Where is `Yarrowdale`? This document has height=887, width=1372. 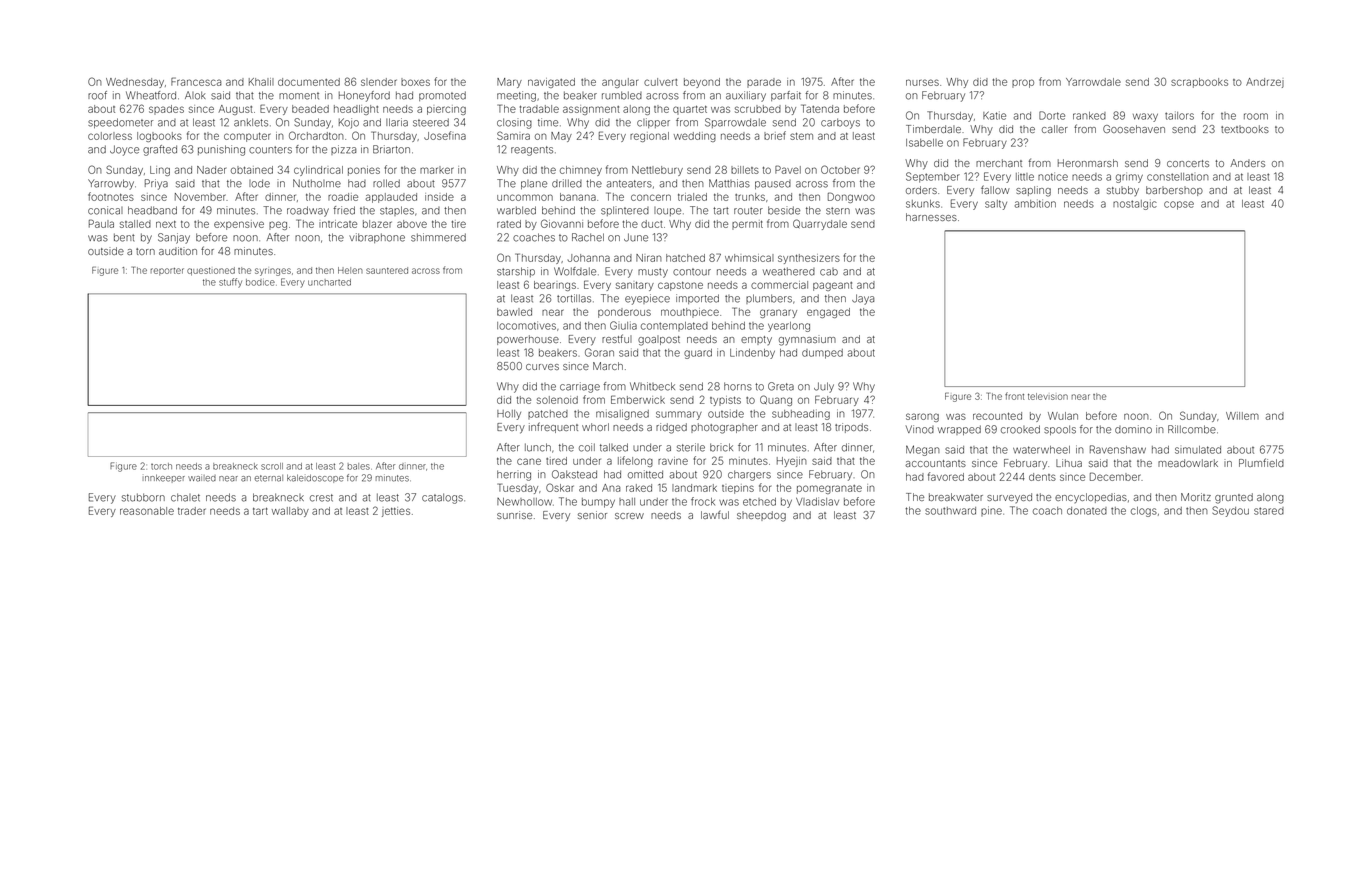
Yarrowdale is located at coordinates (1093, 82).
